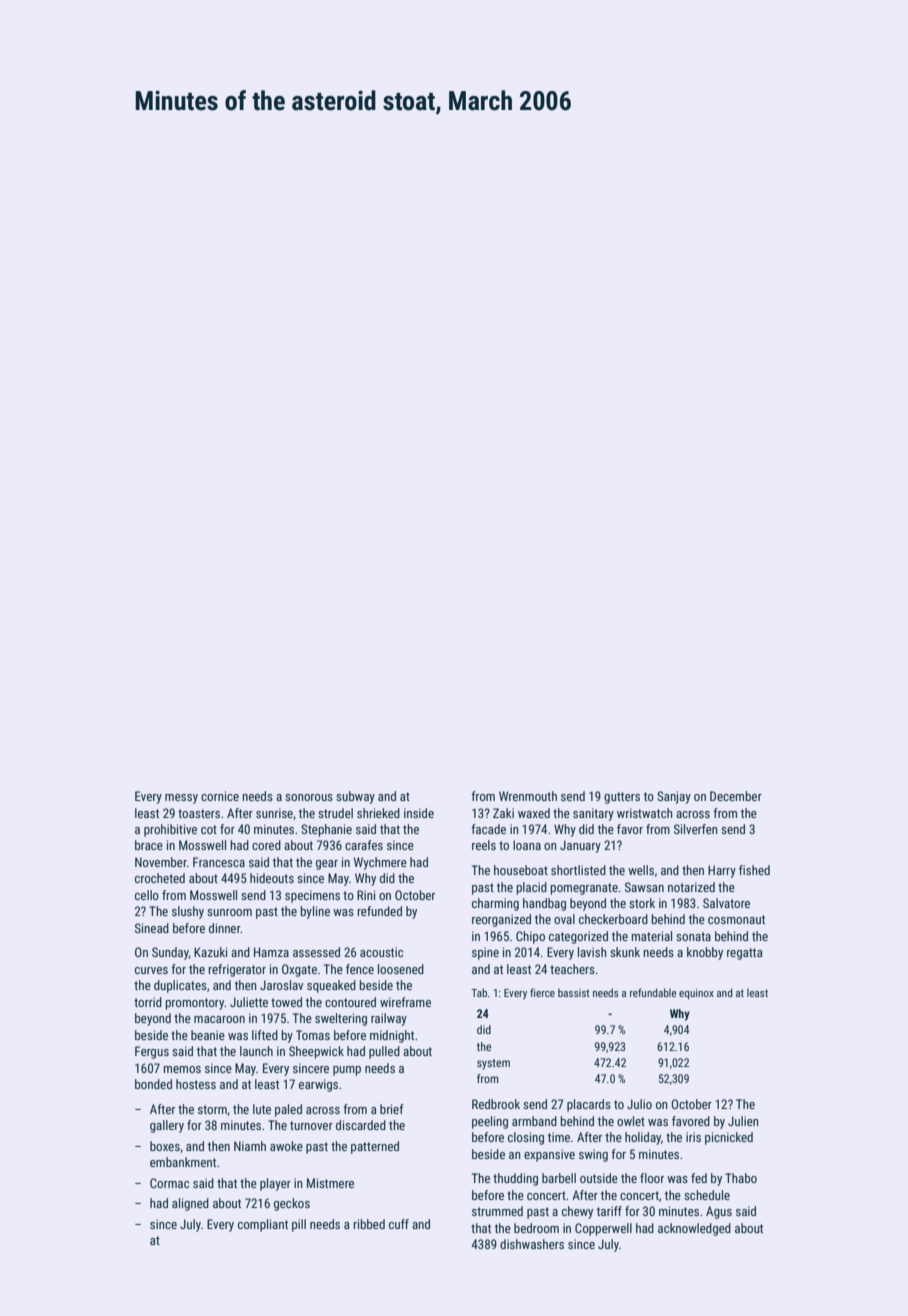  What do you see at coordinates (572, 969) in the screenshot?
I see `teachers` at bounding box center [572, 969].
